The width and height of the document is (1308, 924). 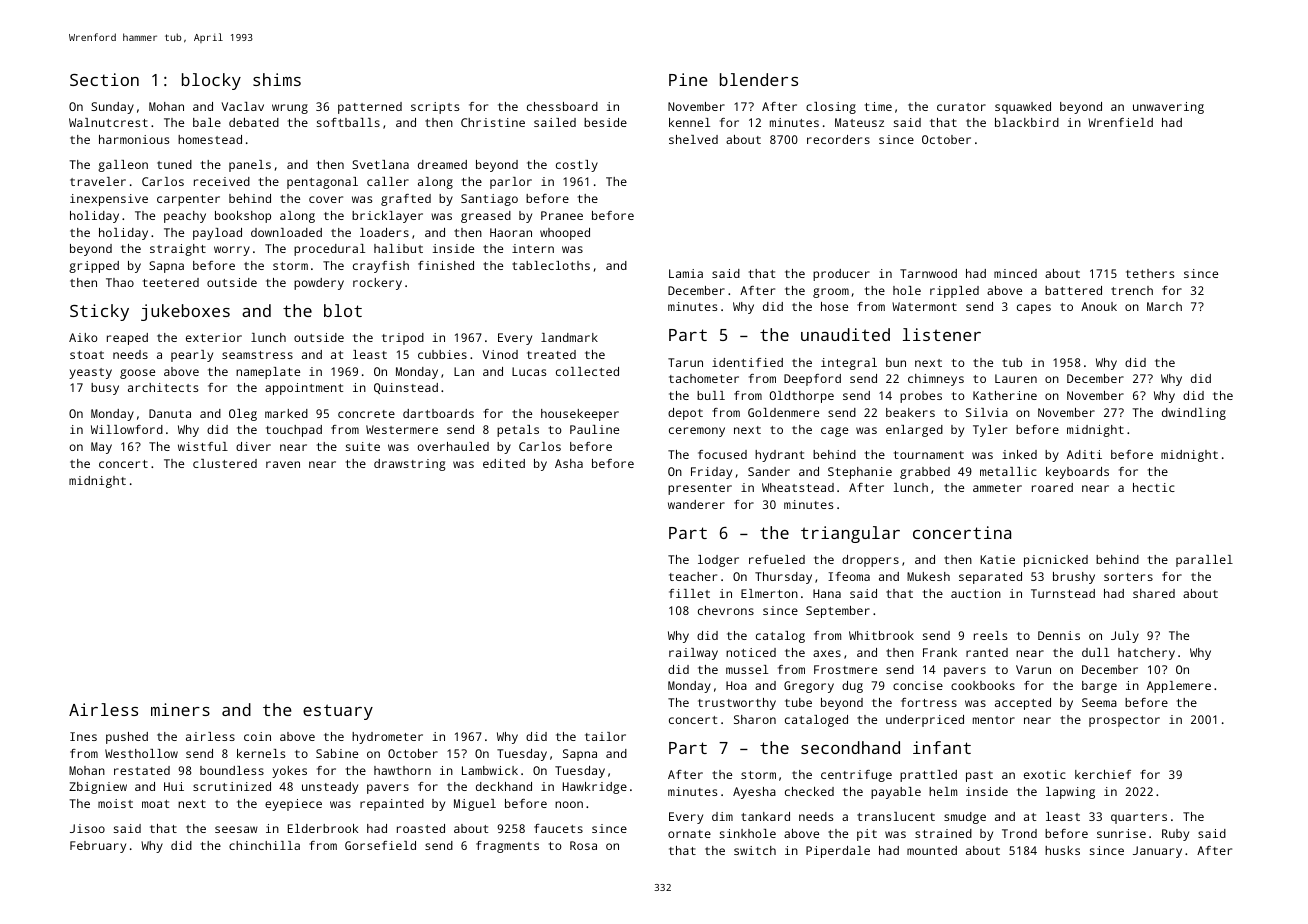 I want to click on Gregory, so click(x=809, y=687).
